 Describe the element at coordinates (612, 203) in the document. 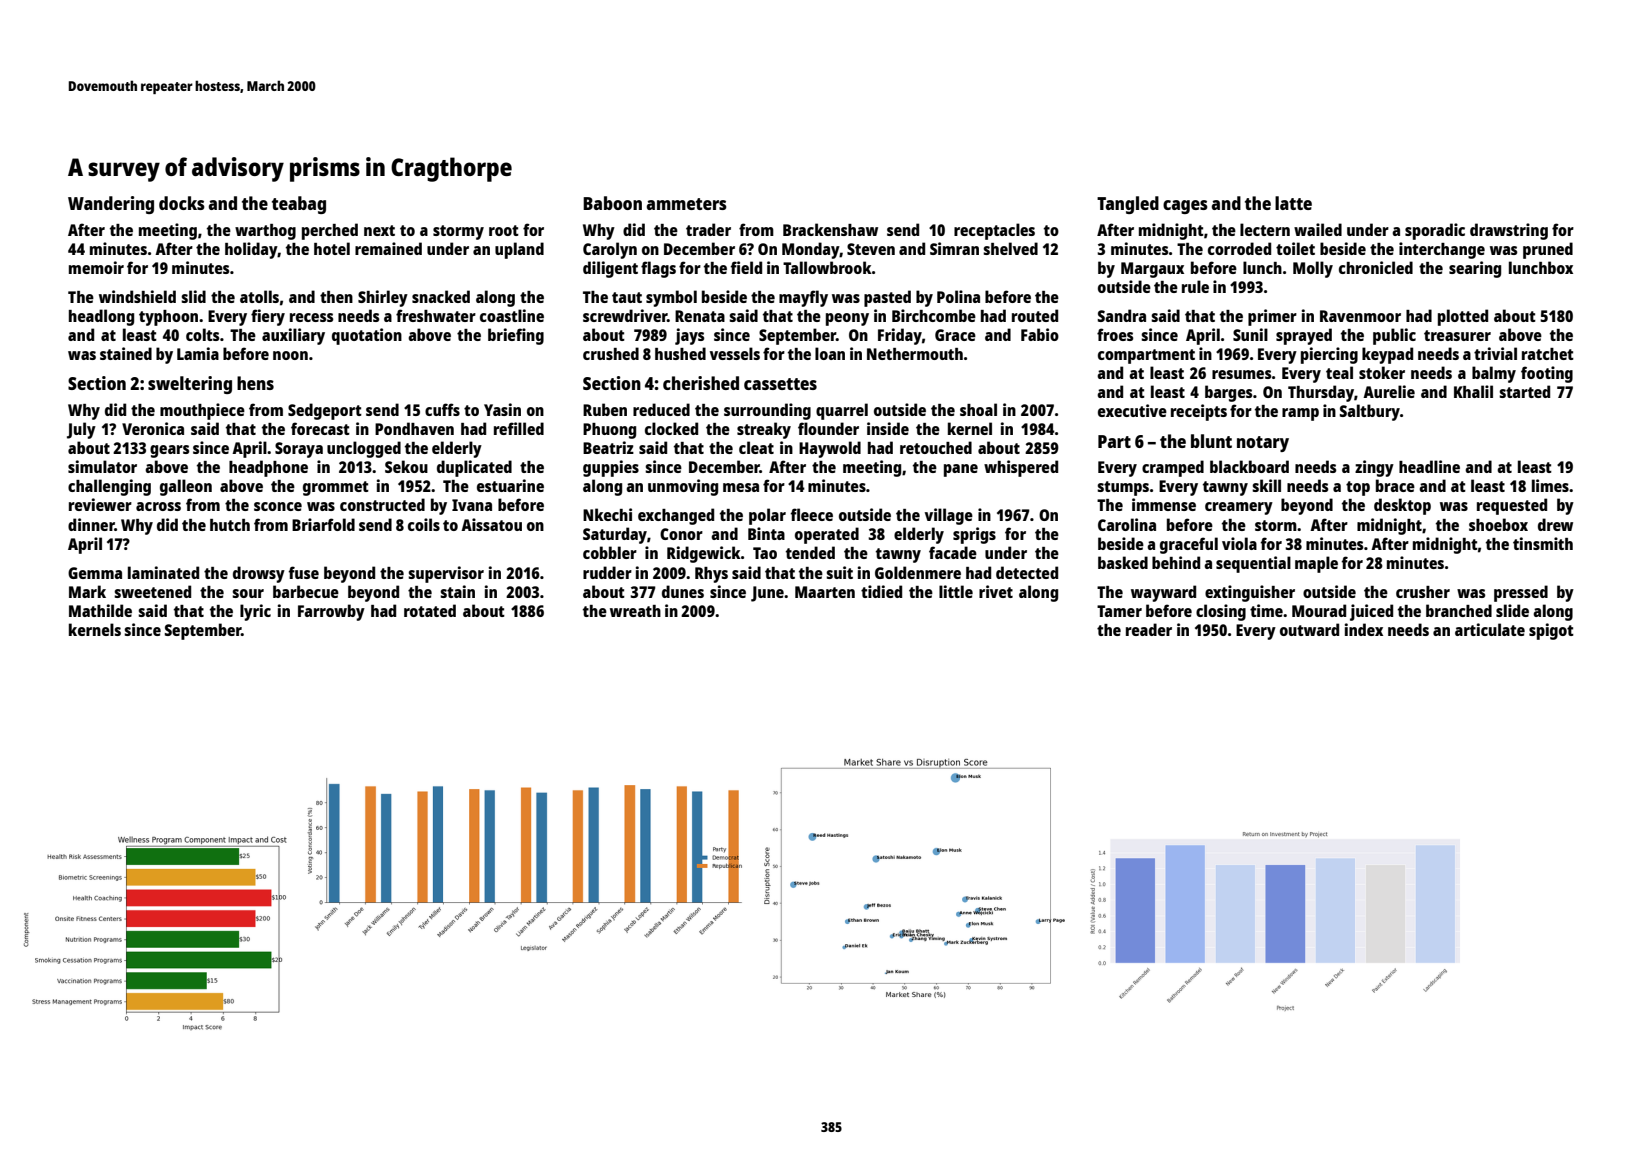

I see `Baboon` at that location.
